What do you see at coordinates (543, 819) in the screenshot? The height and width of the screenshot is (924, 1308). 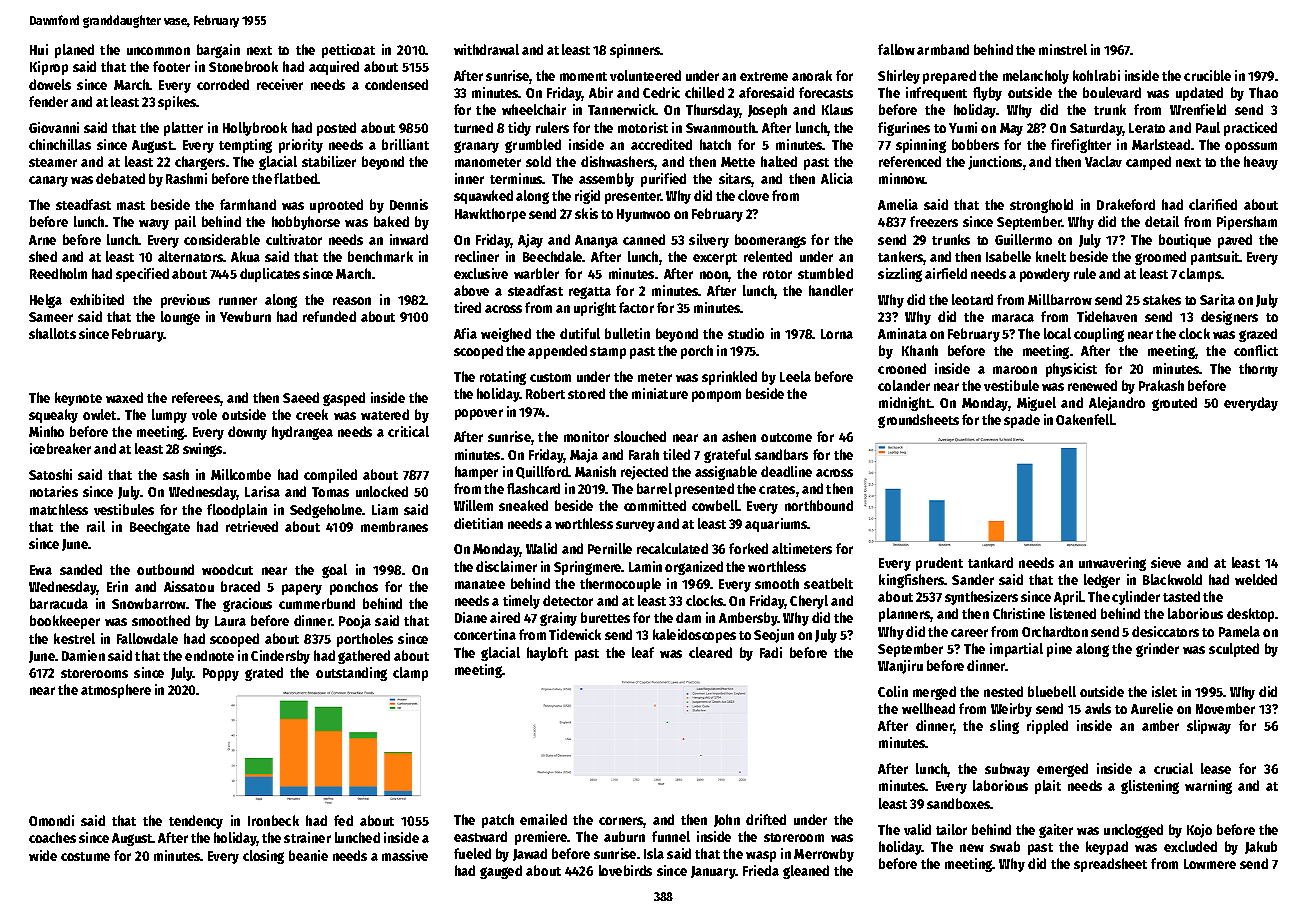 I see `emailed` at bounding box center [543, 819].
